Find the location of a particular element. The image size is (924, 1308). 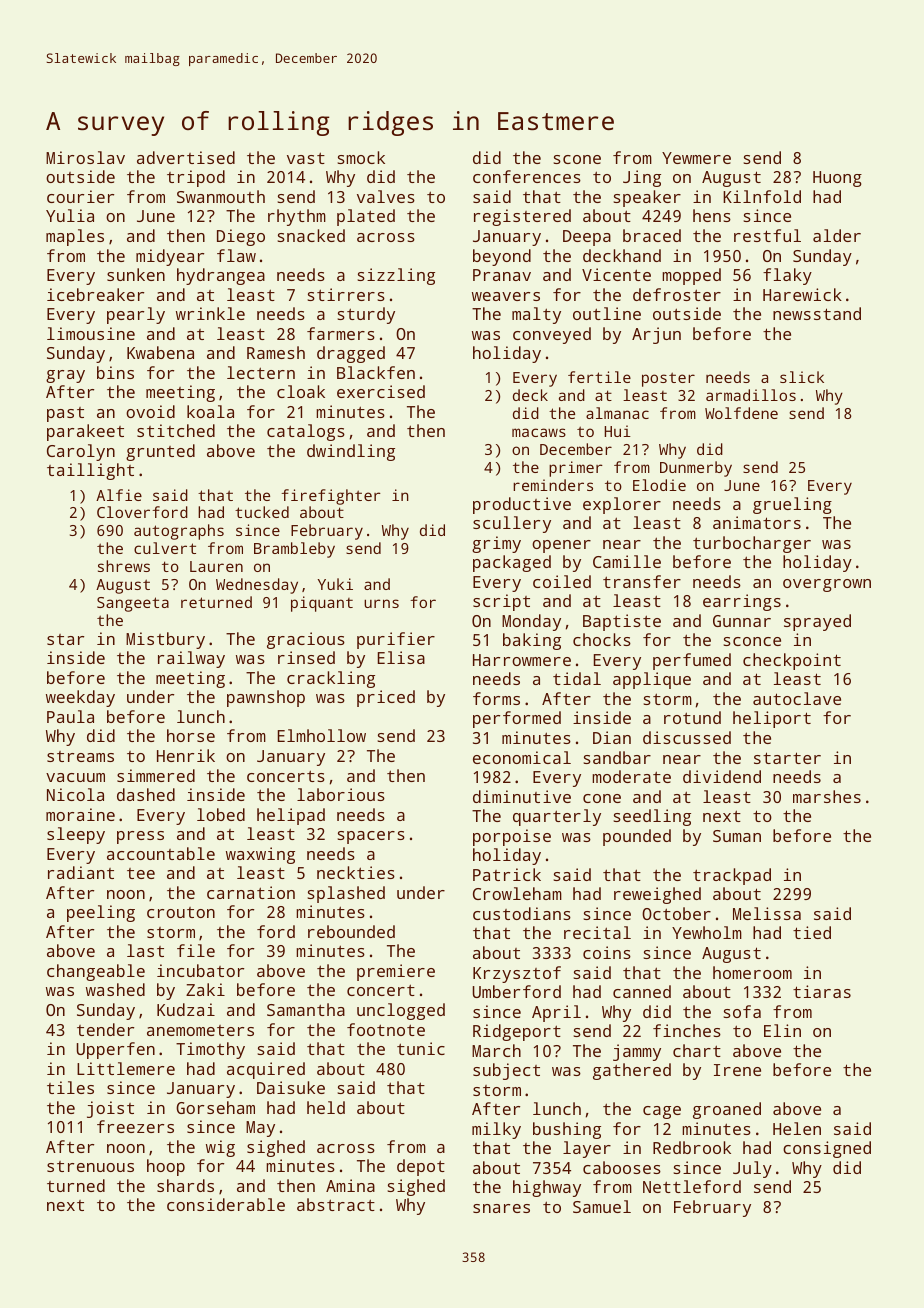

Timothy is located at coordinates (210, 1050).
